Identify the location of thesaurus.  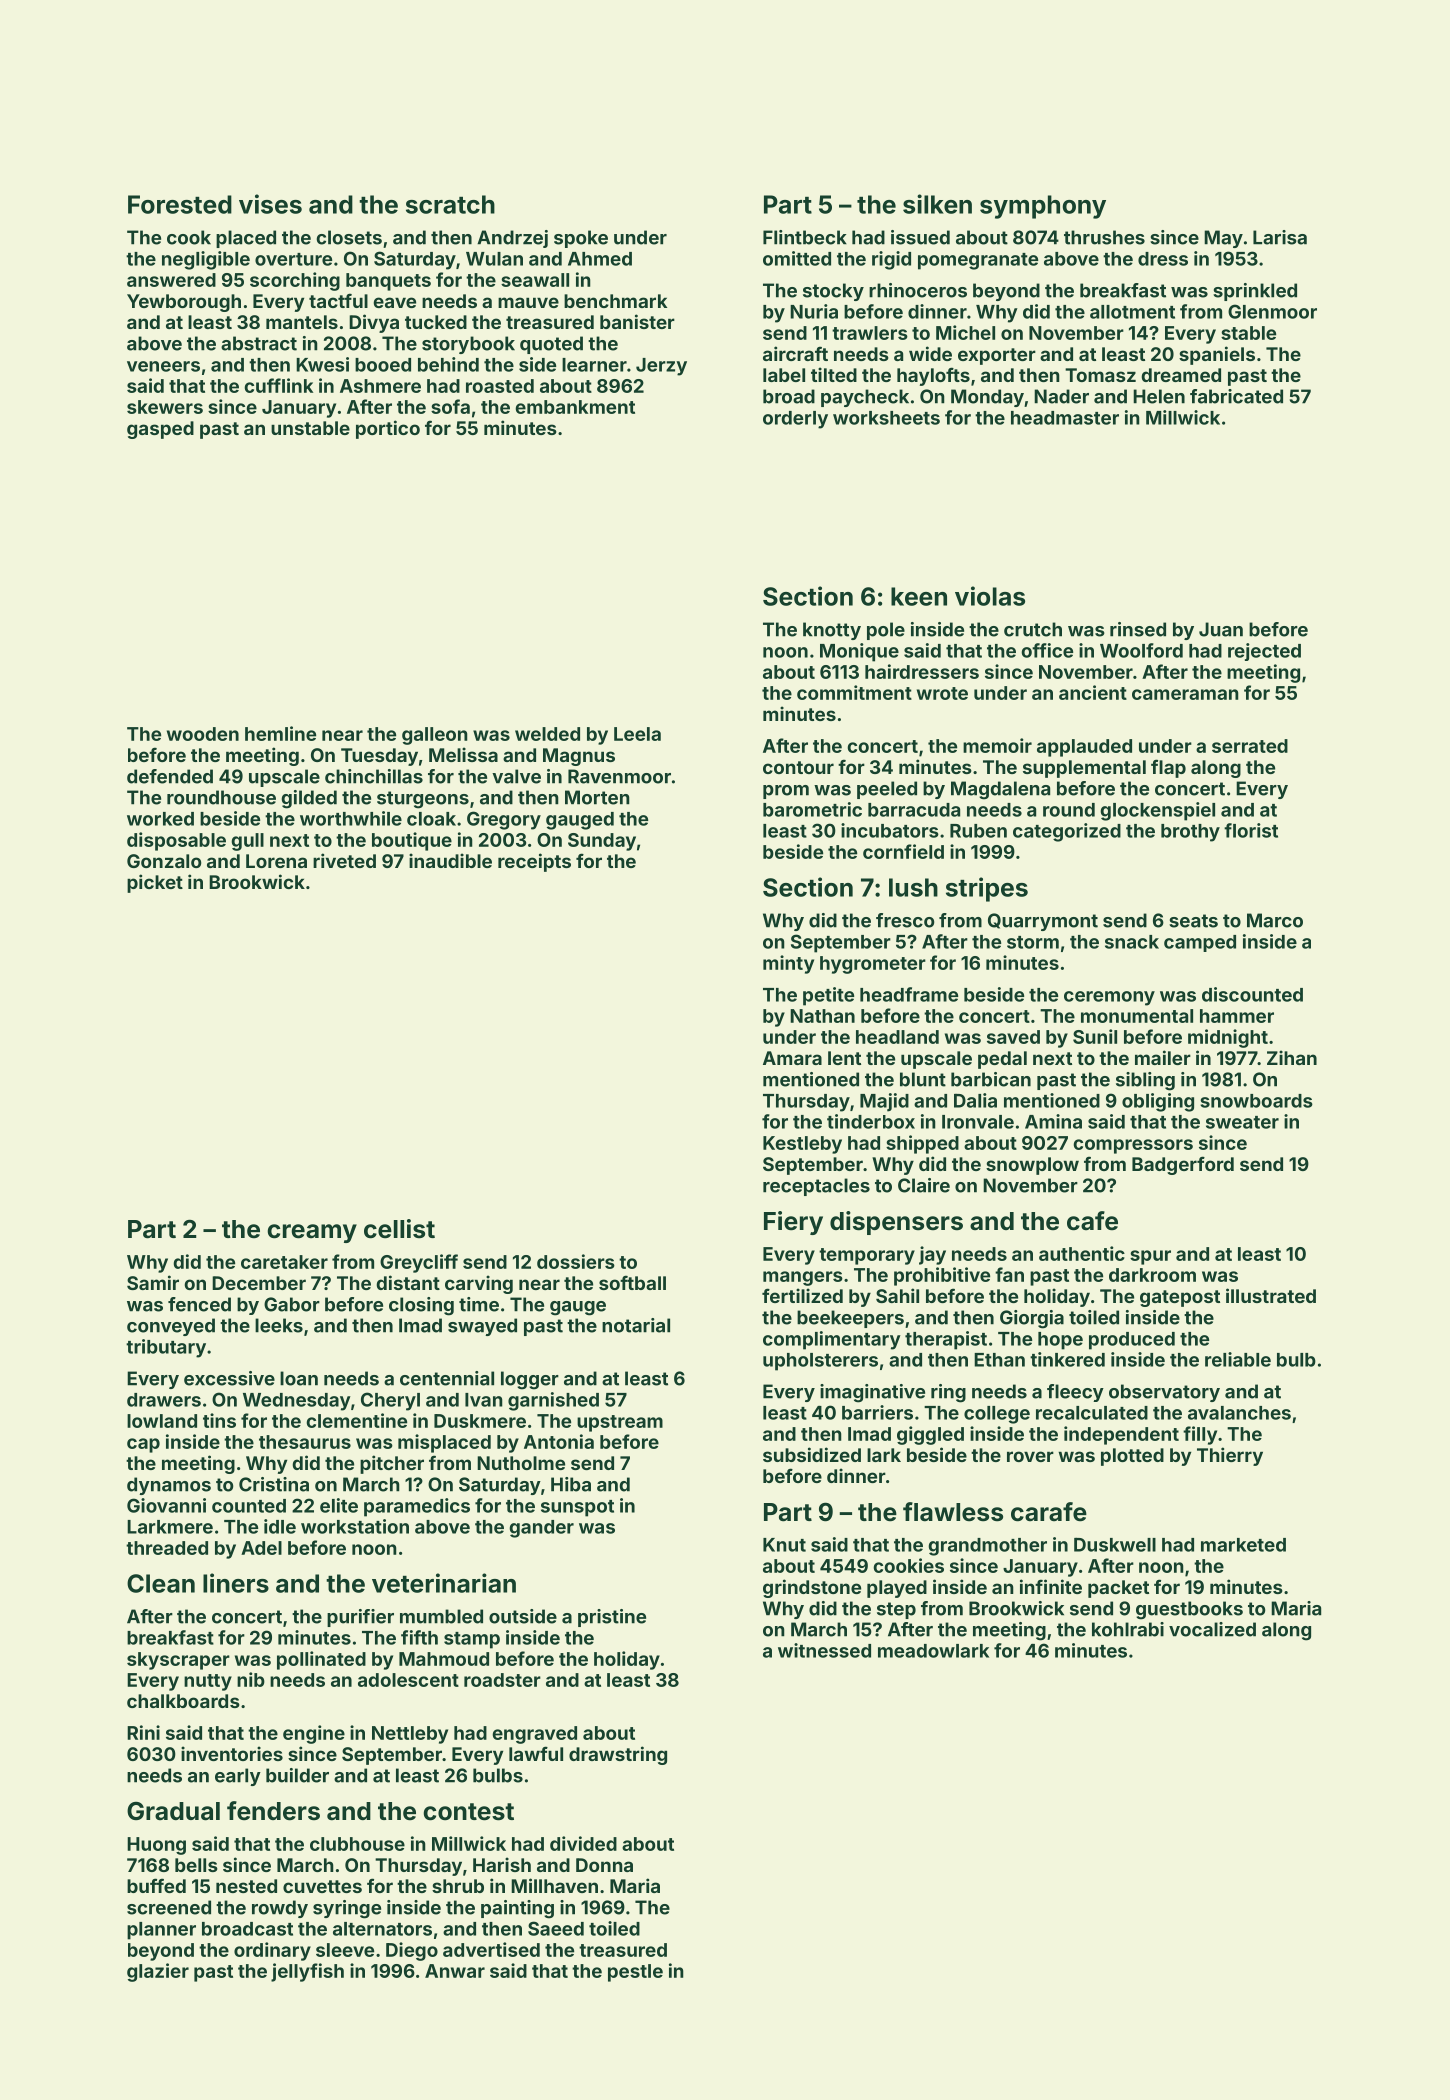
(305, 1442).
